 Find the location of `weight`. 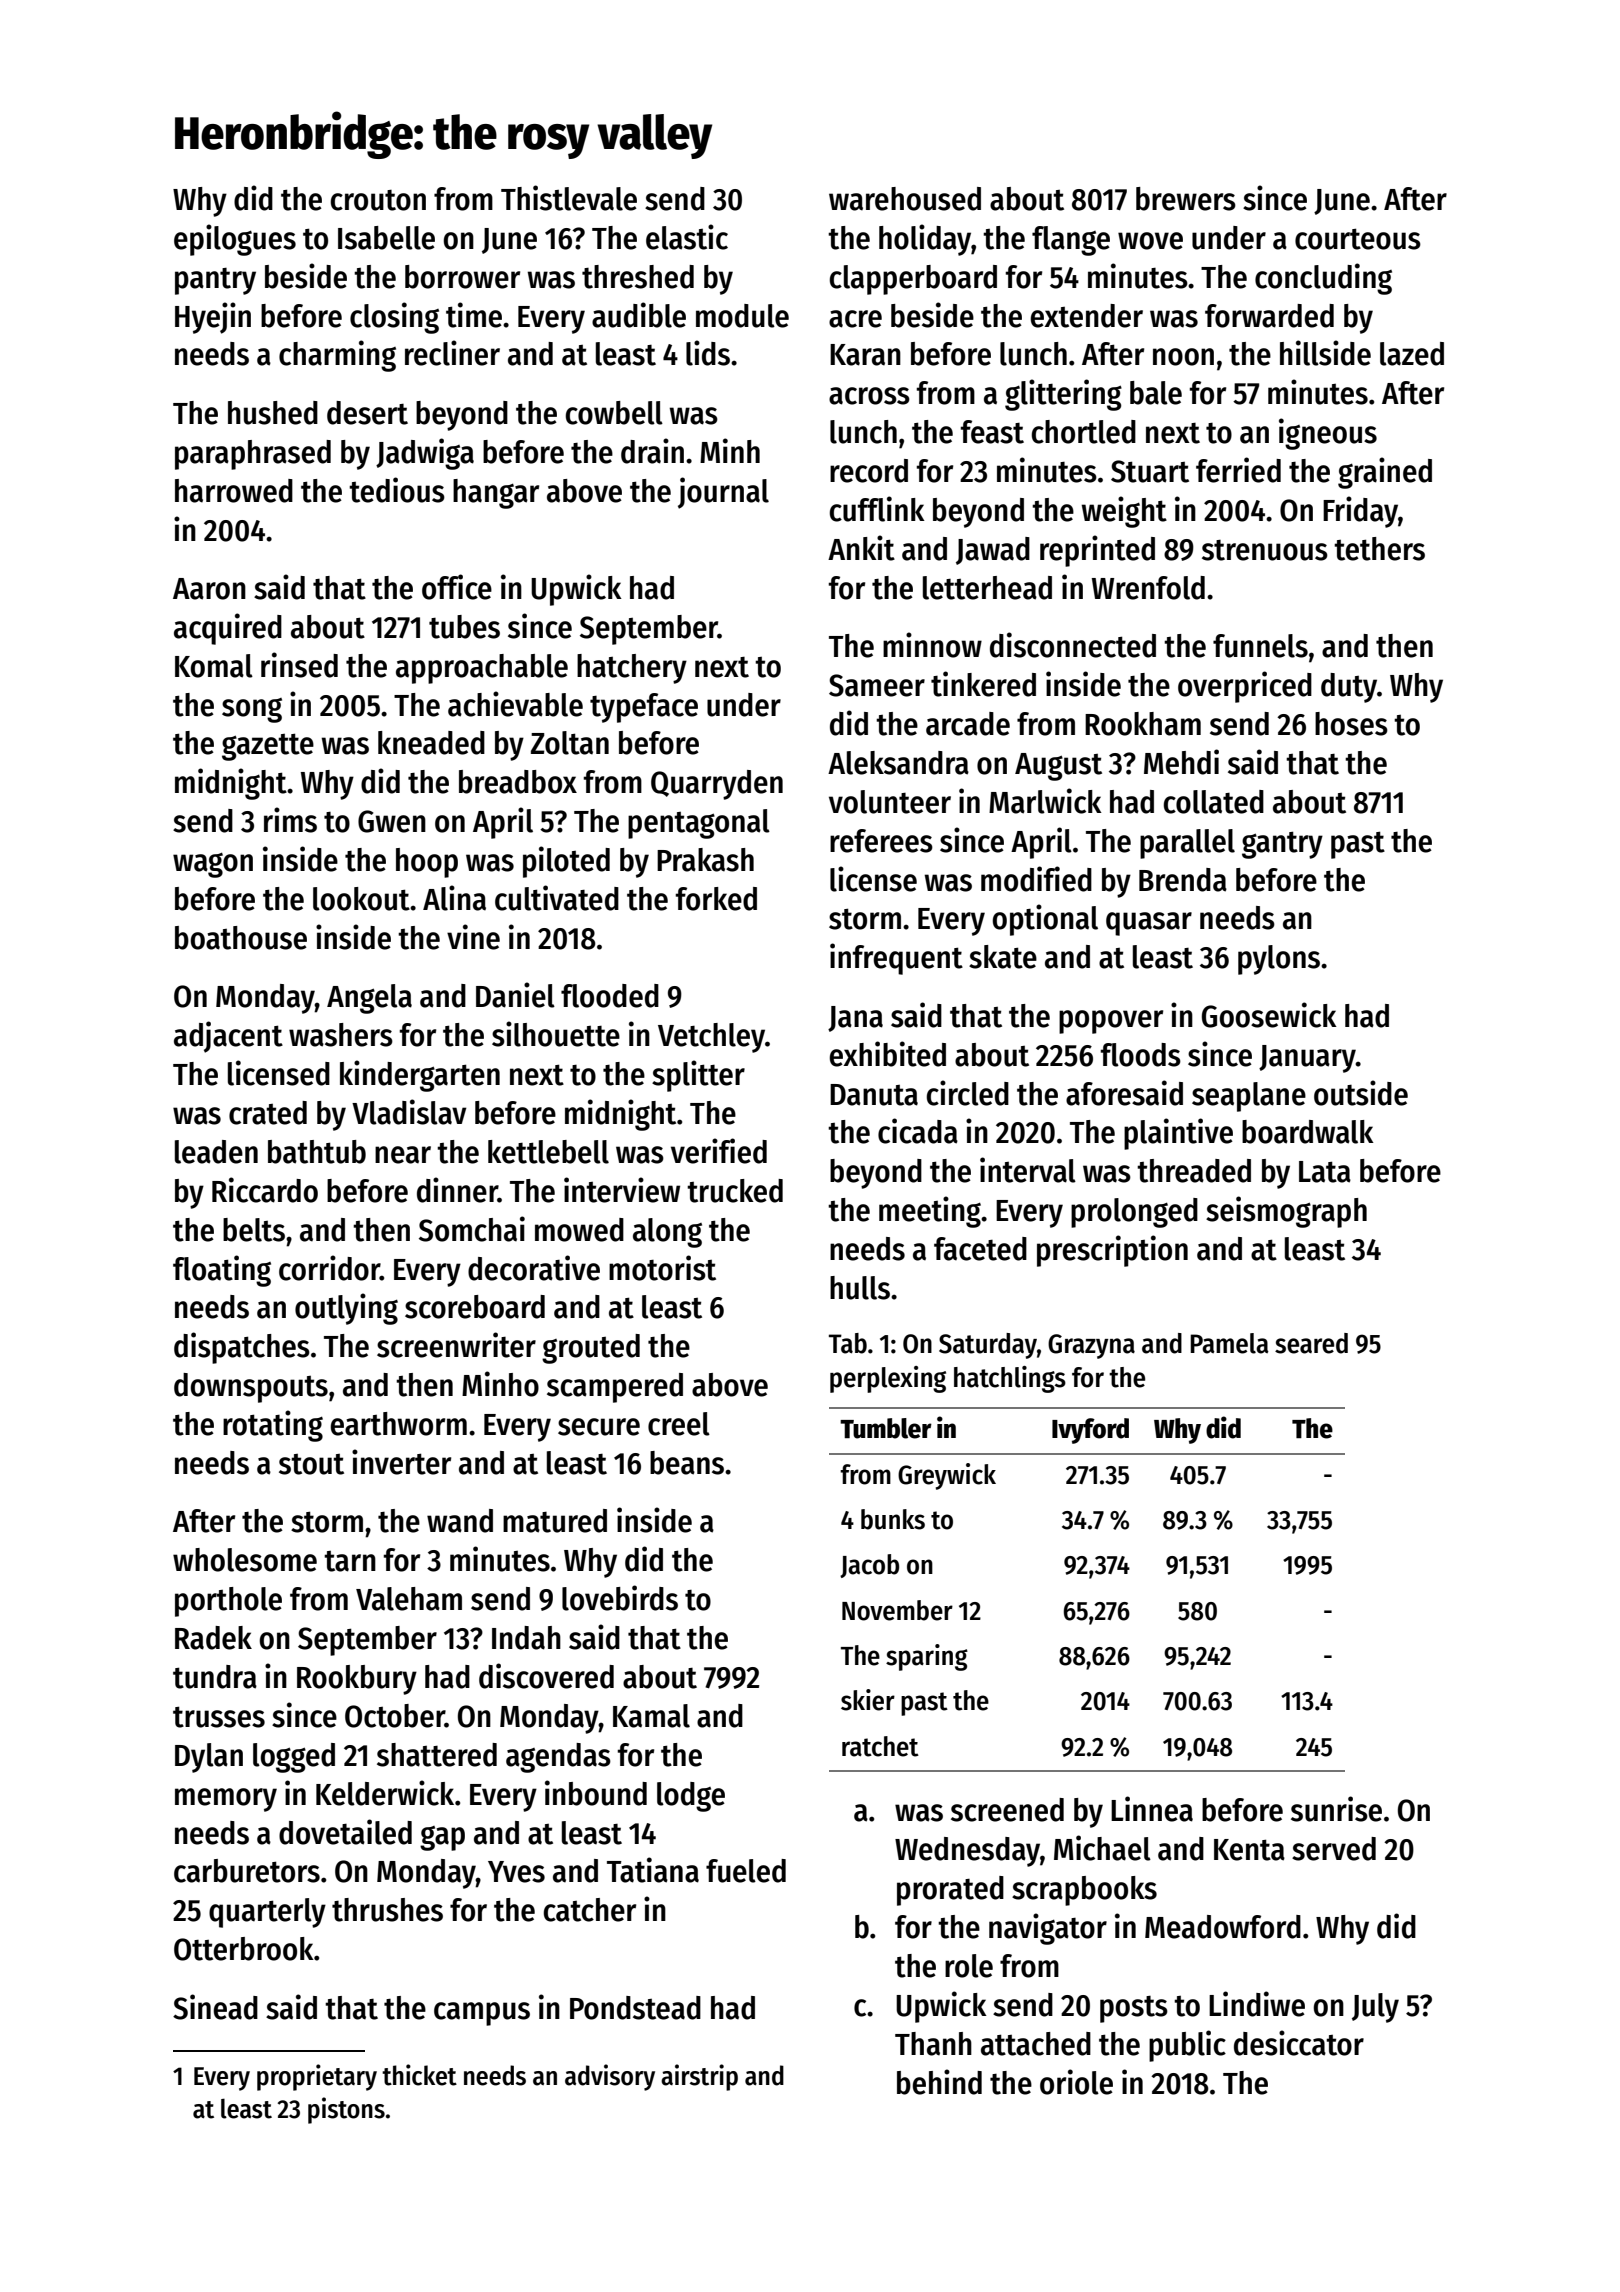

weight is located at coordinates (1124, 512).
